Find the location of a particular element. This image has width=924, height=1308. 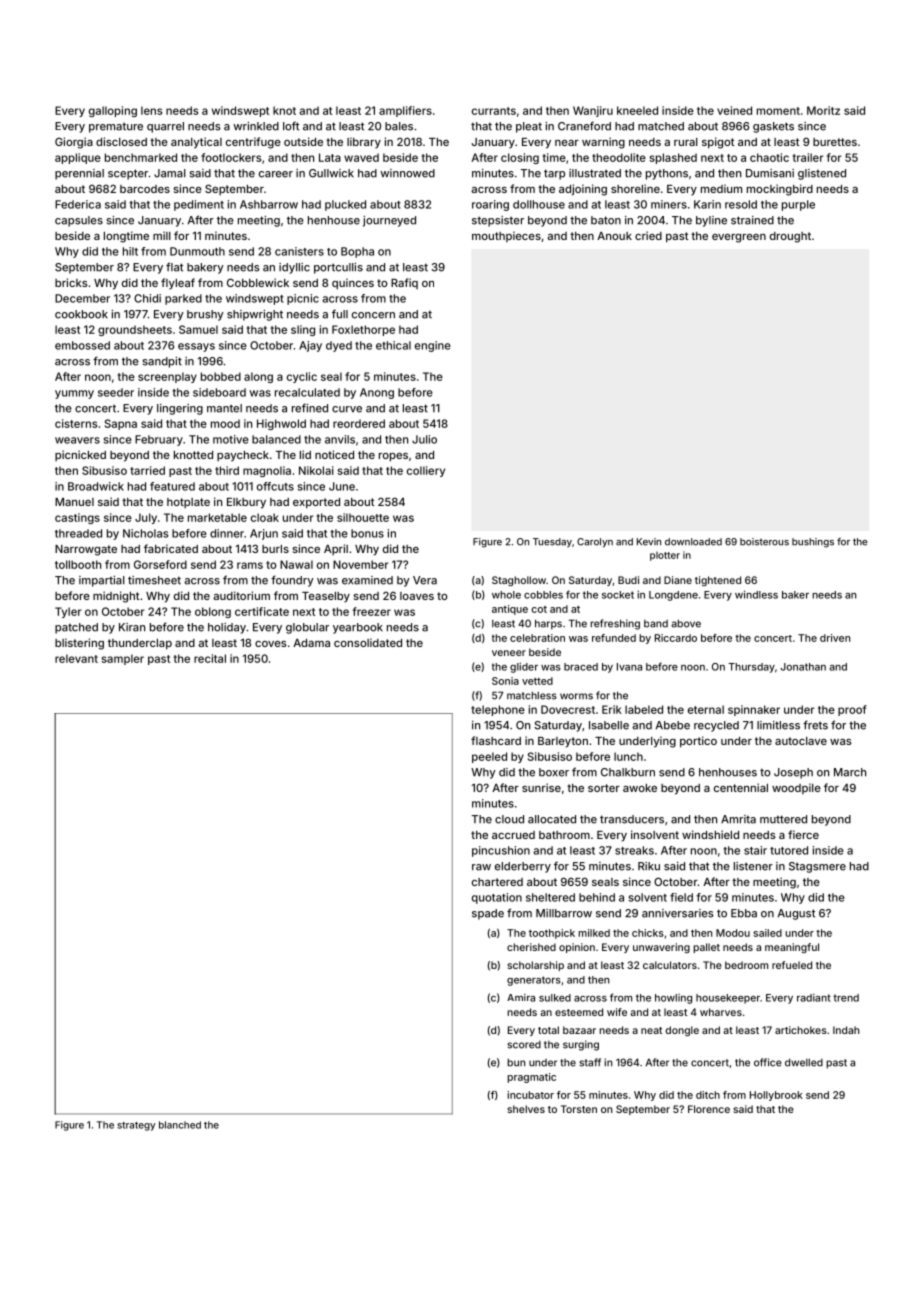

proof is located at coordinates (852, 710).
